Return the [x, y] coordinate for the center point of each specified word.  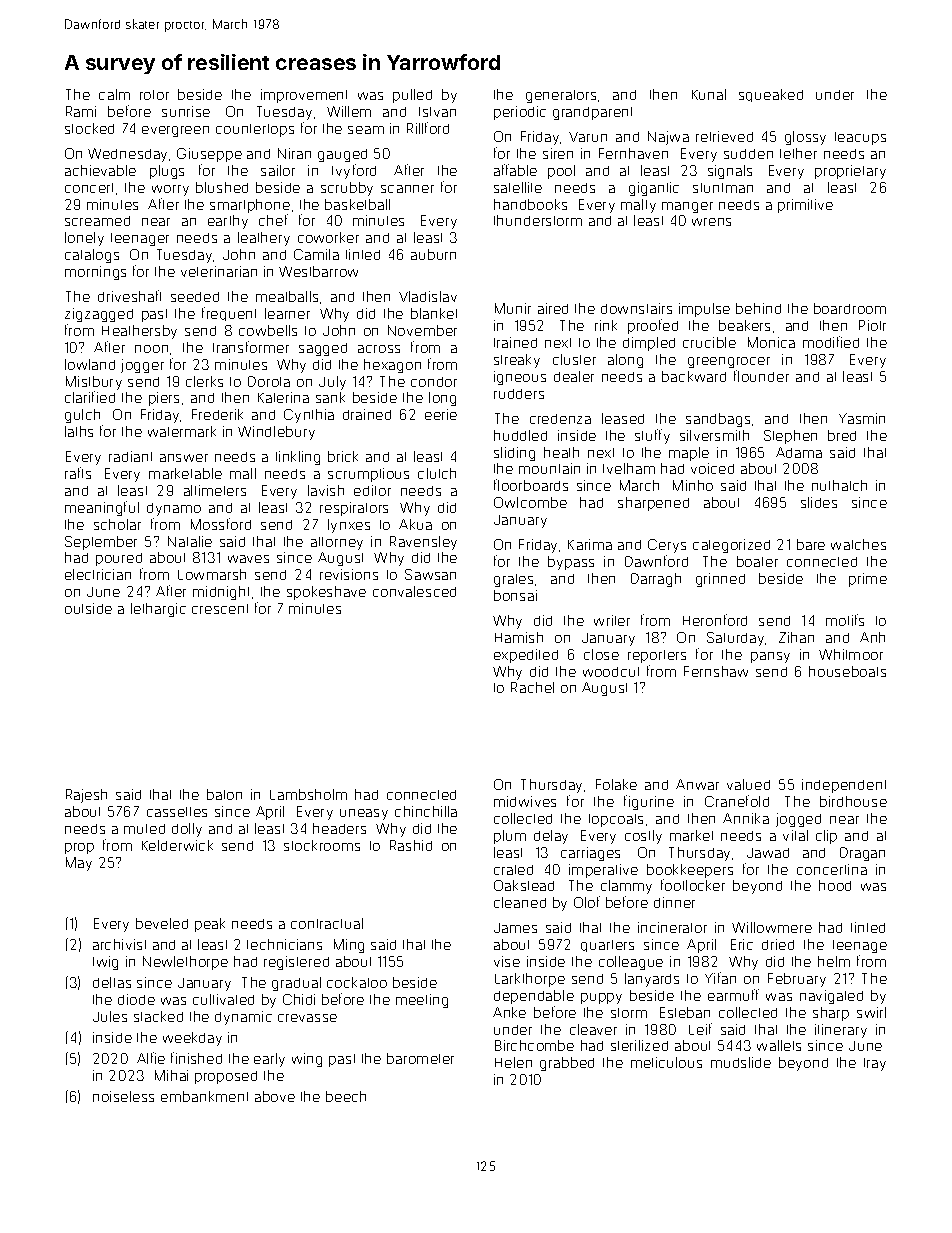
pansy [770, 657]
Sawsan [430, 574]
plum [510, 837]
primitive [805, 206]
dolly [187, 830]
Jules [110, 1016]
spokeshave [326, 593]
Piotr [872, 325]
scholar [117, 524]
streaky [517, 361]
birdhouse [853, 801]
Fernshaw [716, 671]
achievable [100, 170]
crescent [220, 609]
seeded [195, 297]
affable [515, 170]
